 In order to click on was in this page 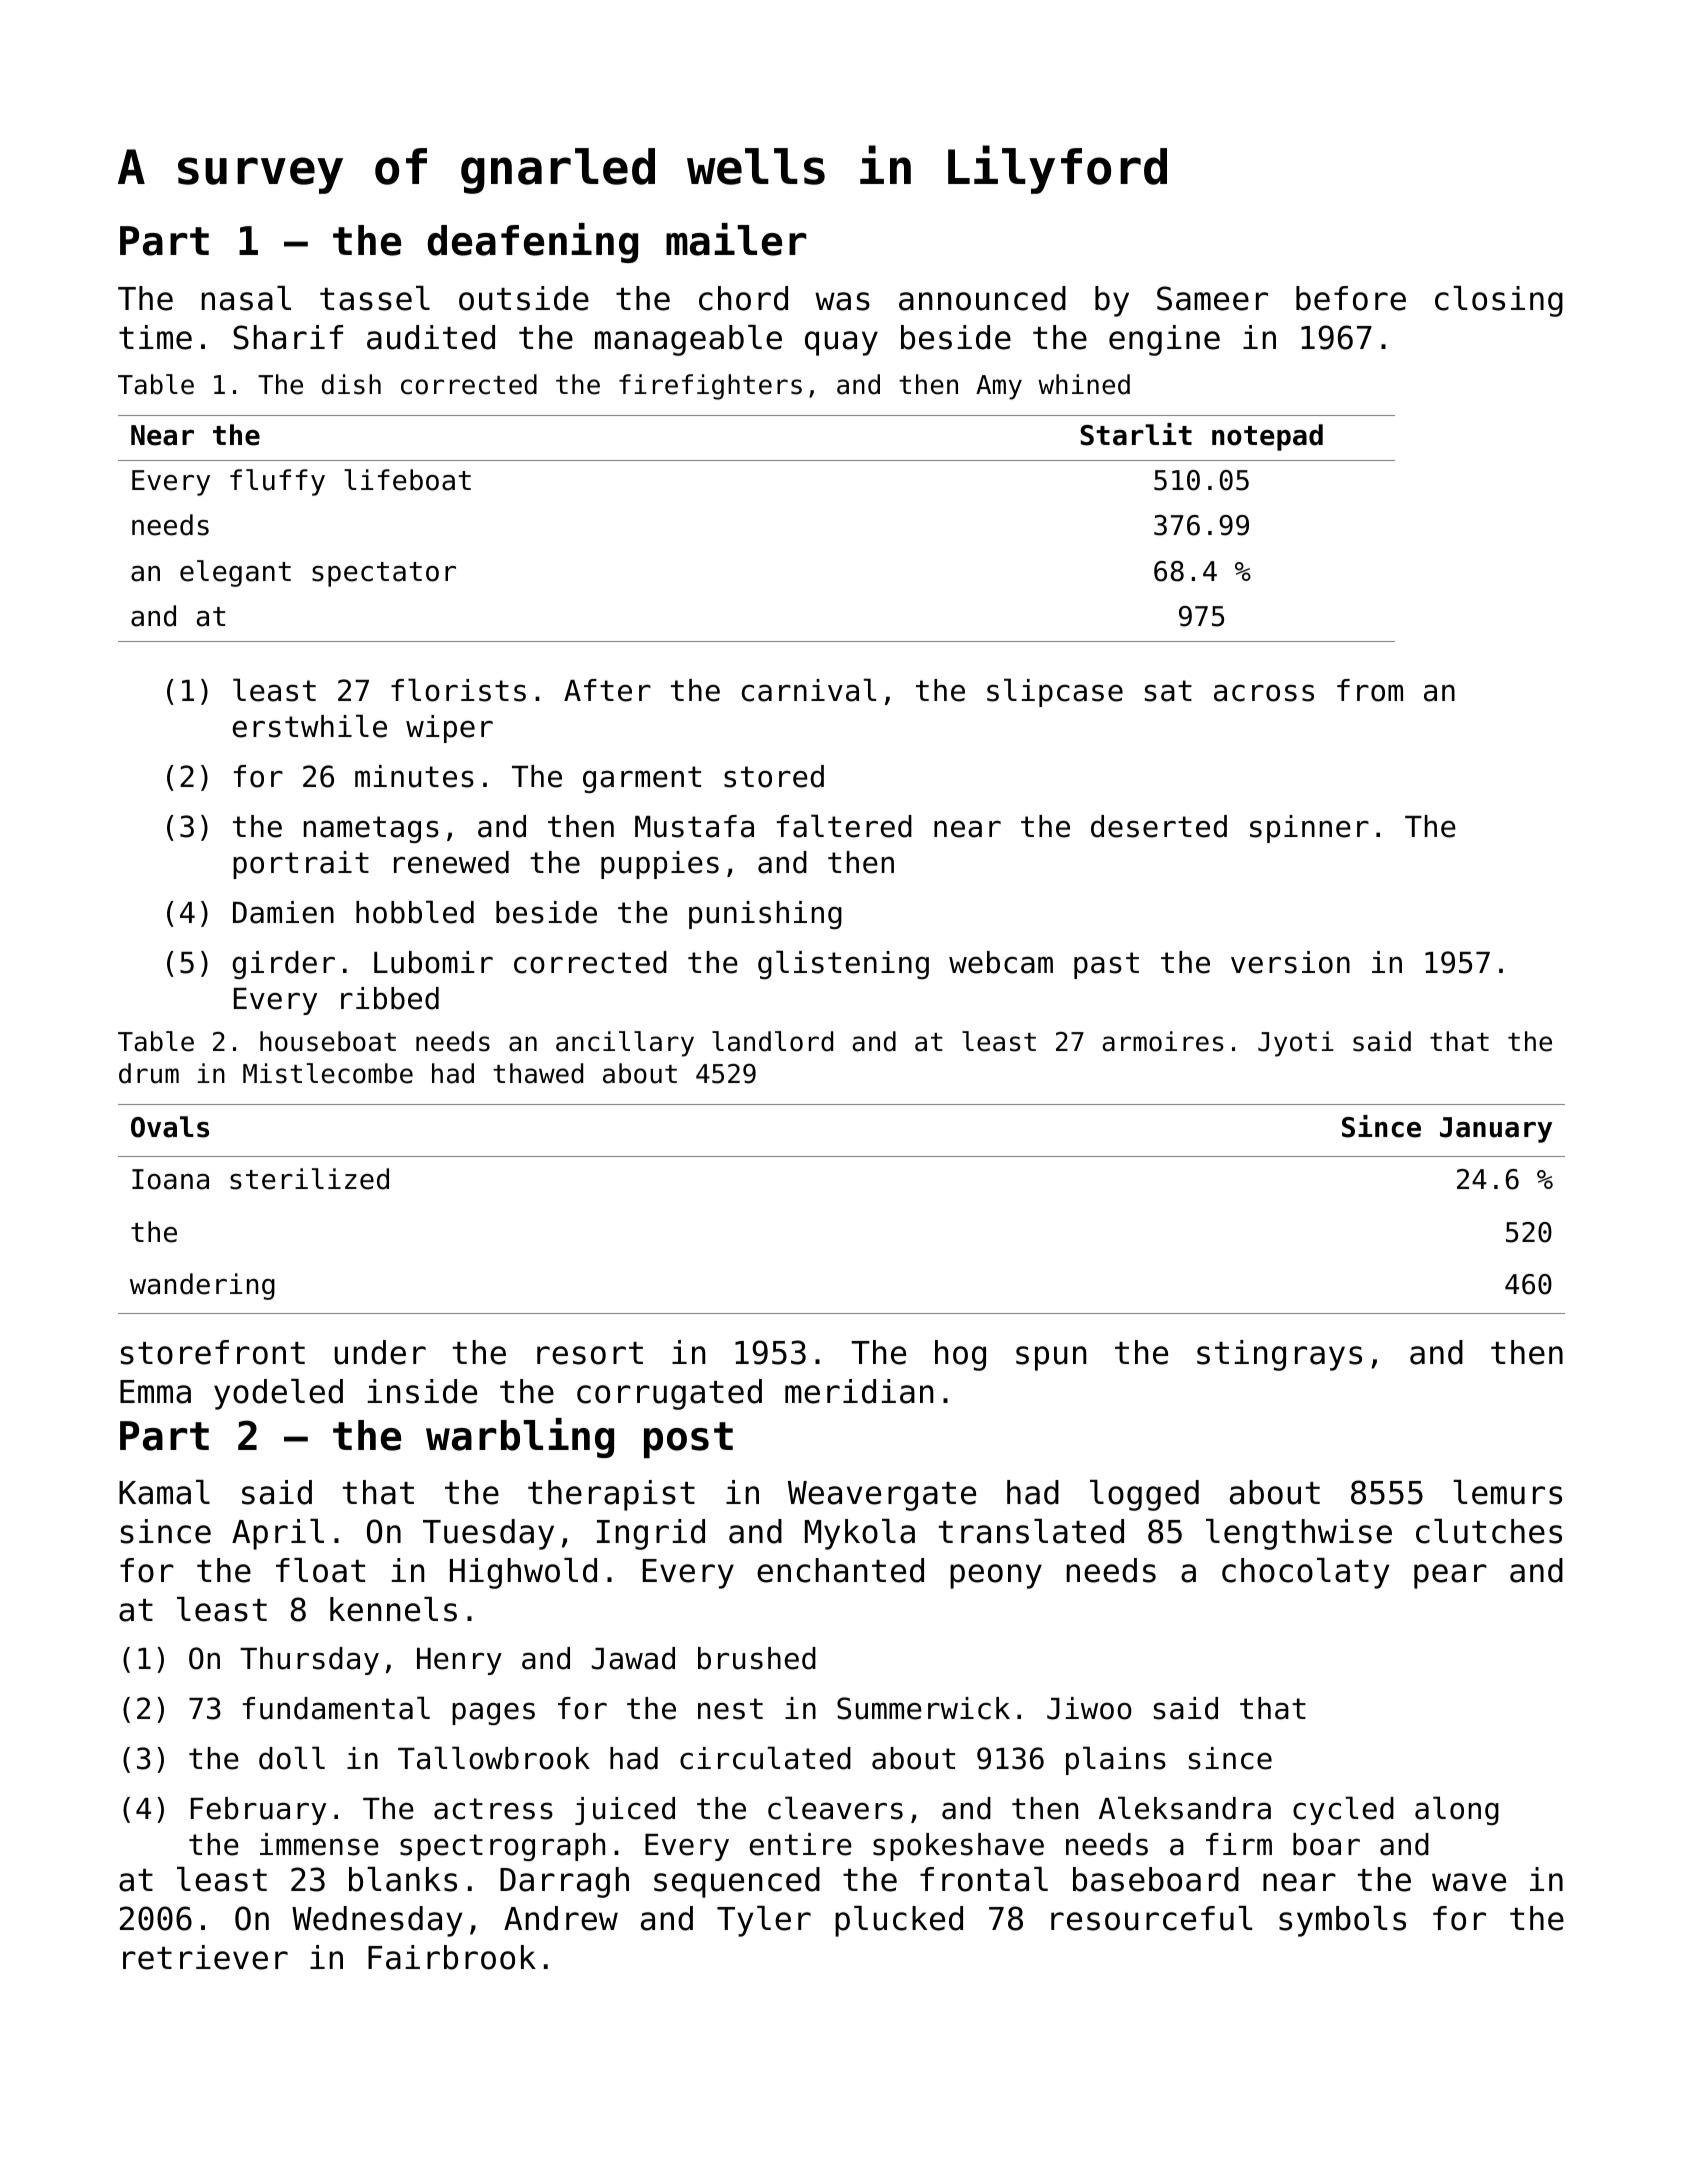, I will do `click(842, 301)`.
